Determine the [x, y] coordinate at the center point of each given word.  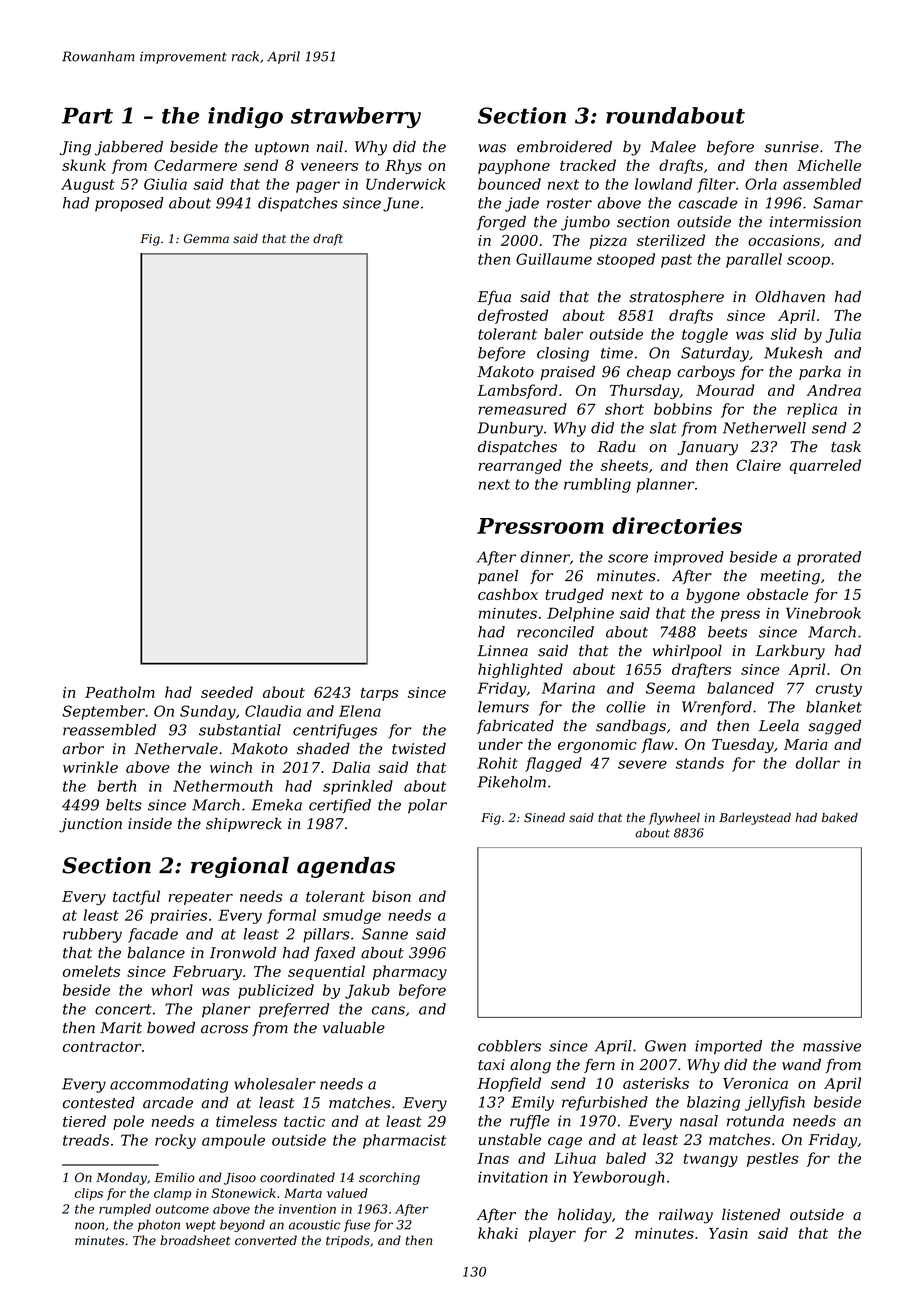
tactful [136, 897]
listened [751, 1214]
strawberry [356, 117]
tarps [379, 694]
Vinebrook [823, 613]
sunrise [792, 147]
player [552, 1234]
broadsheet [195, 1240]
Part [87, 115]
